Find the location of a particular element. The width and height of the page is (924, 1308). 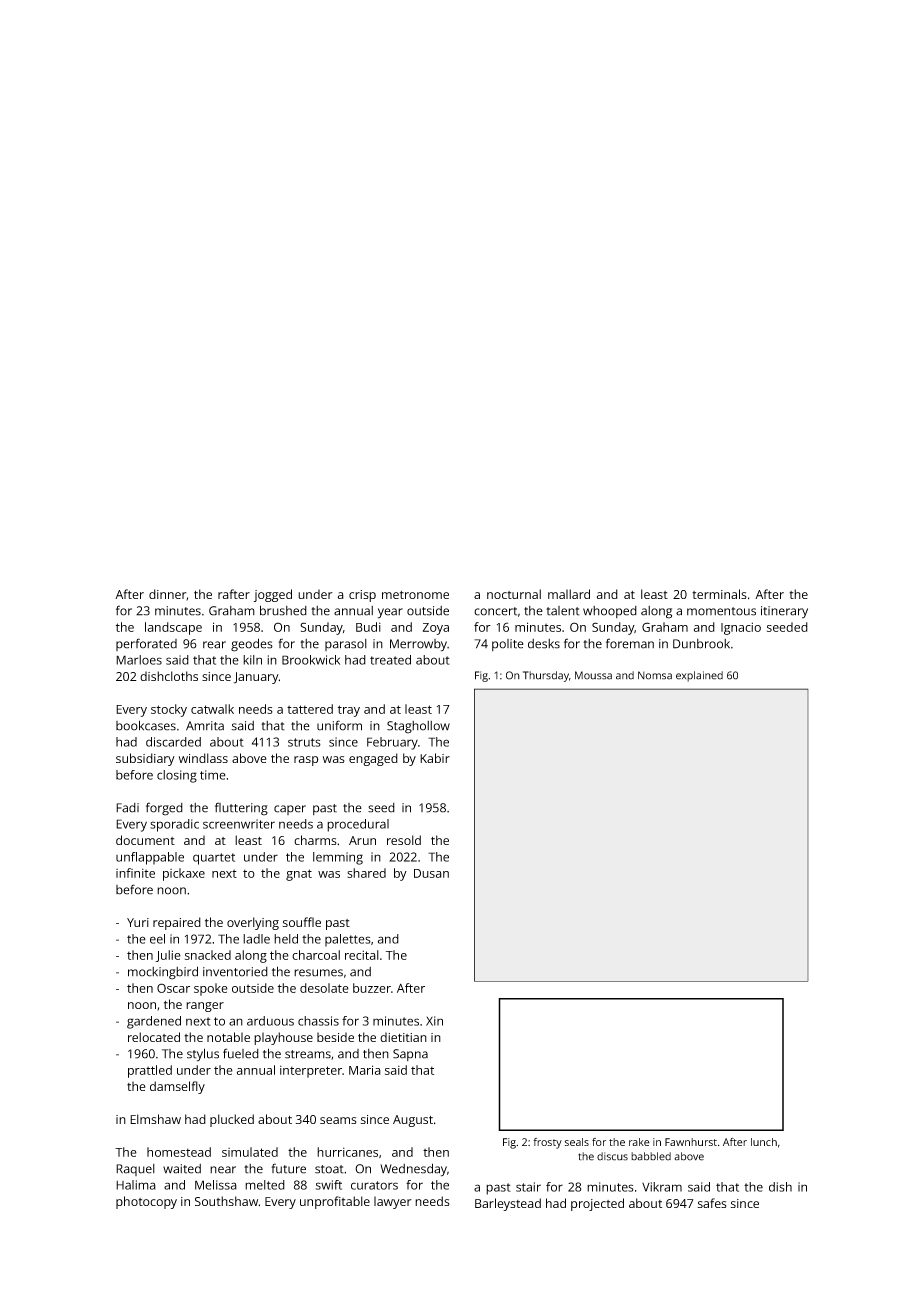

Southshaw is located at coordinates (227, 1201).
